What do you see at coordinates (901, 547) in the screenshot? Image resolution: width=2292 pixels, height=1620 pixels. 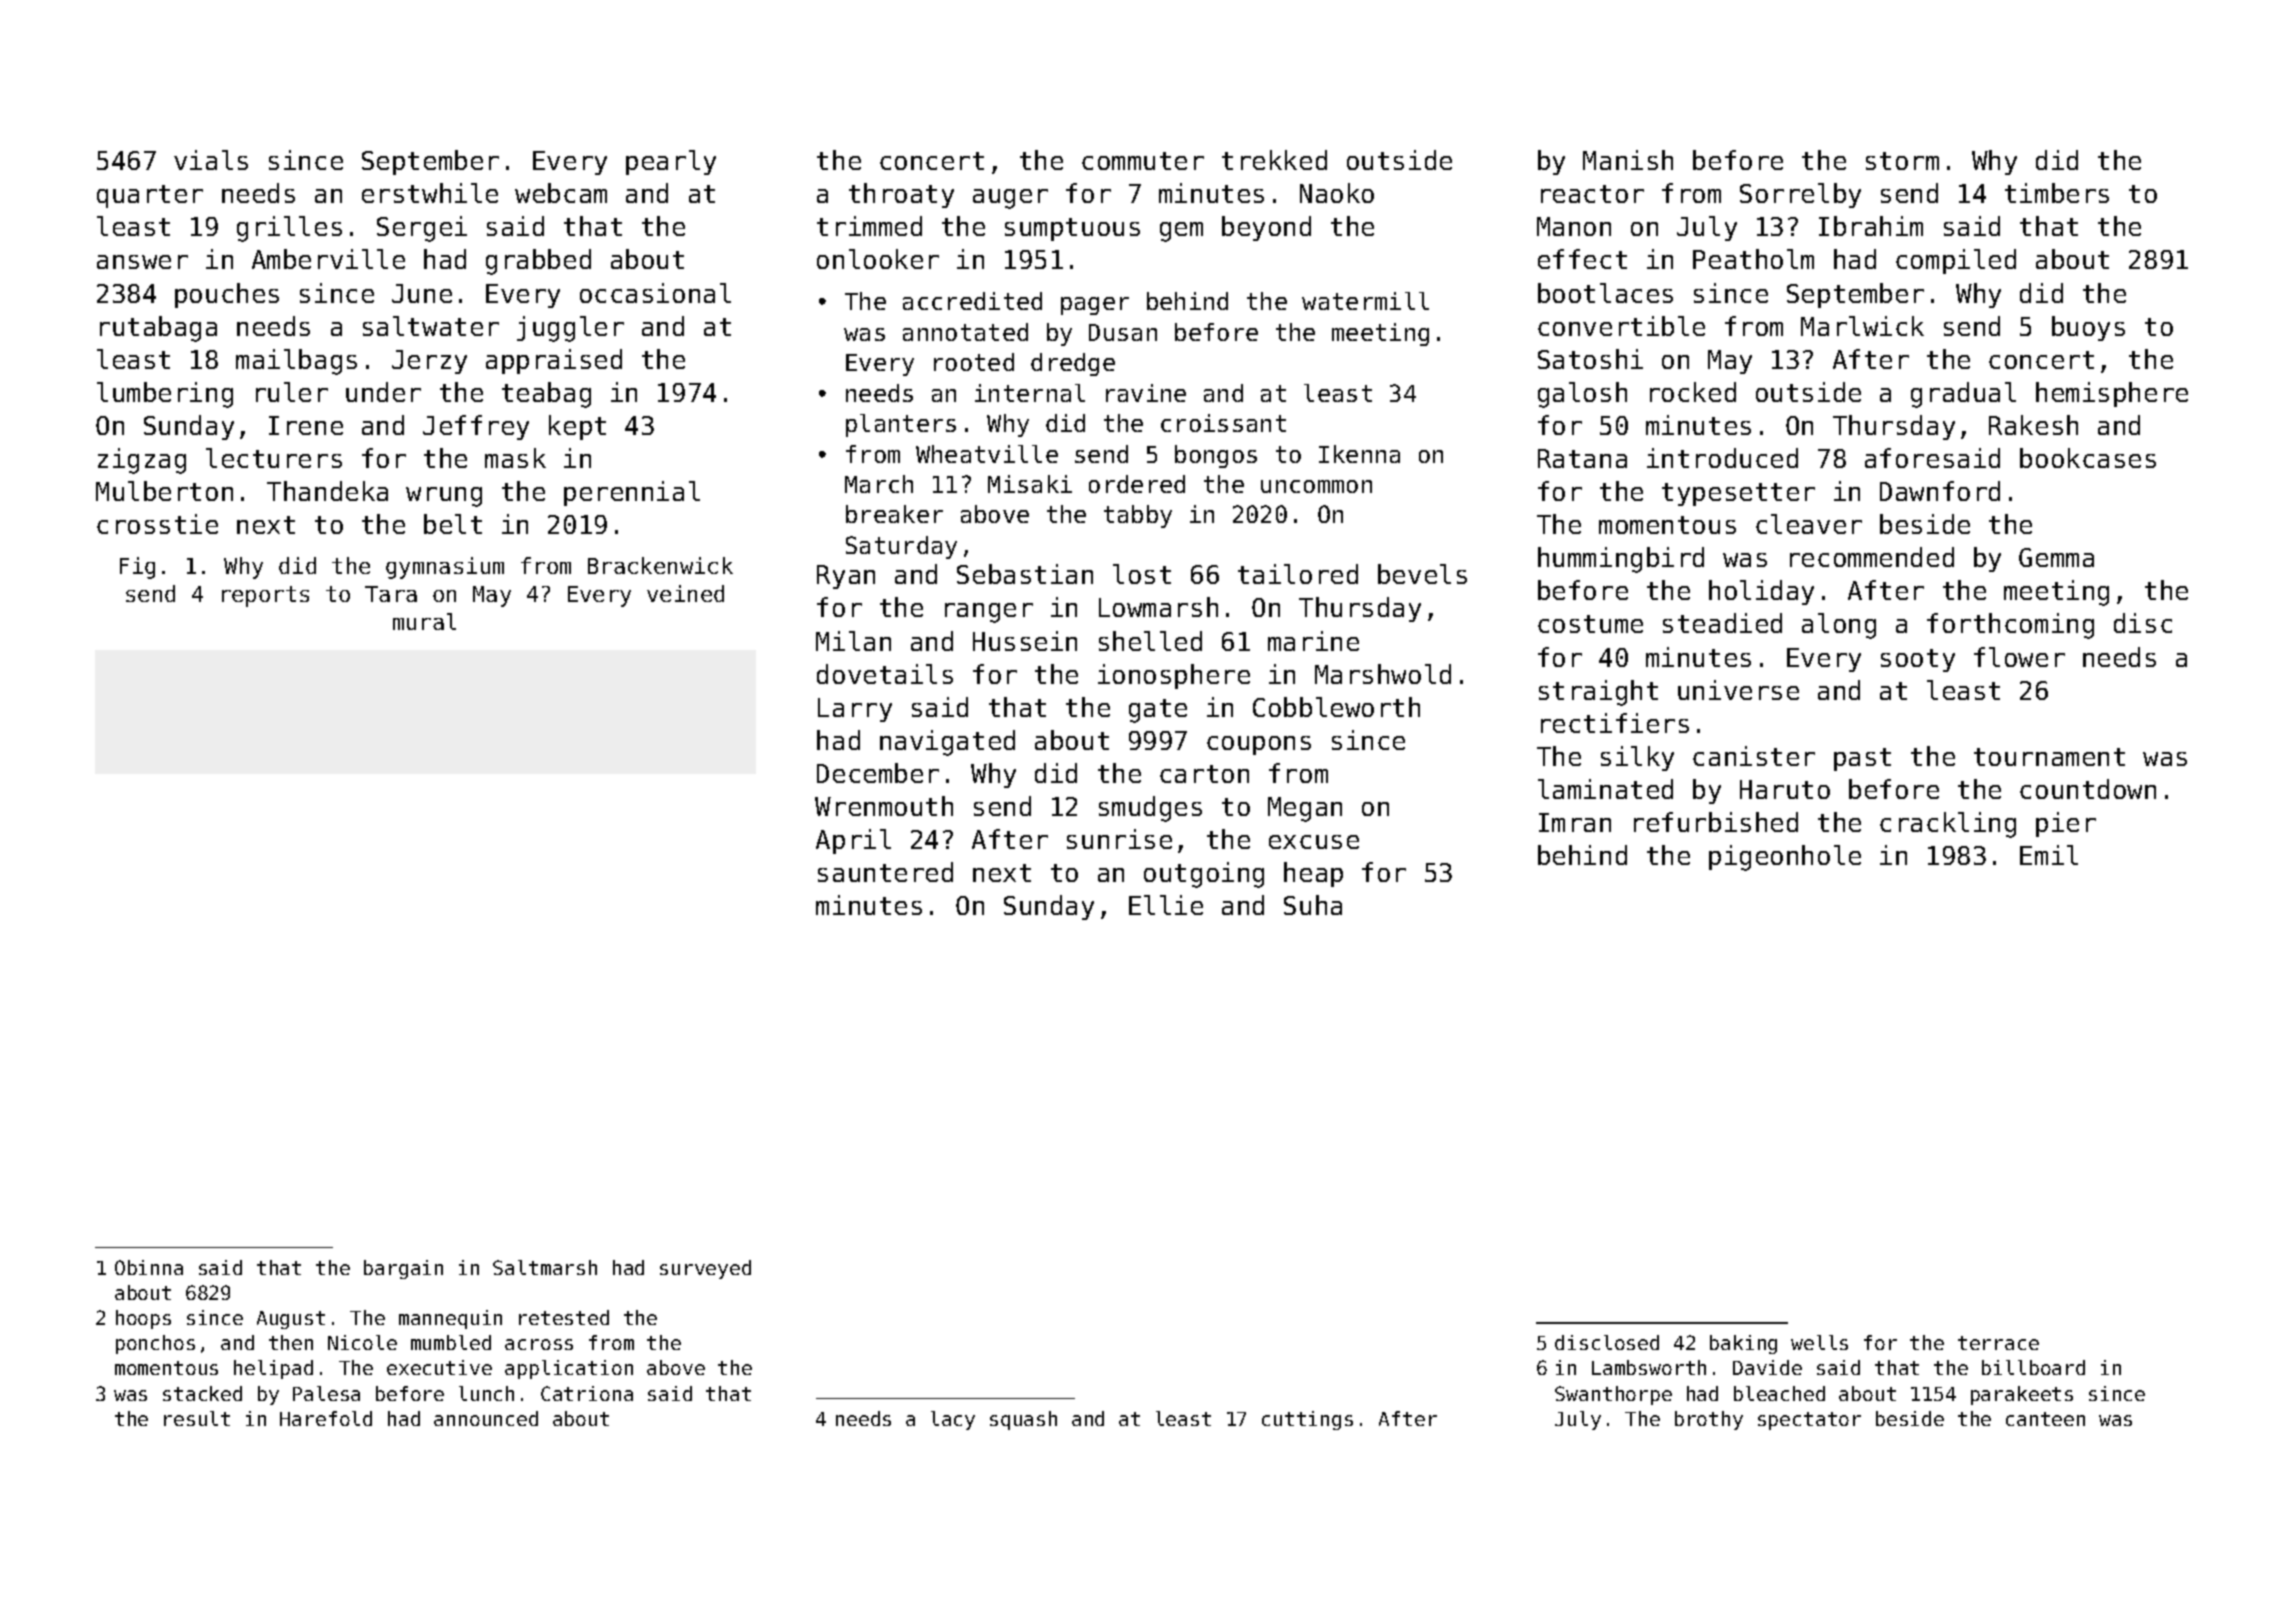 I see `Saturday` at bounding box center [901, 547].
